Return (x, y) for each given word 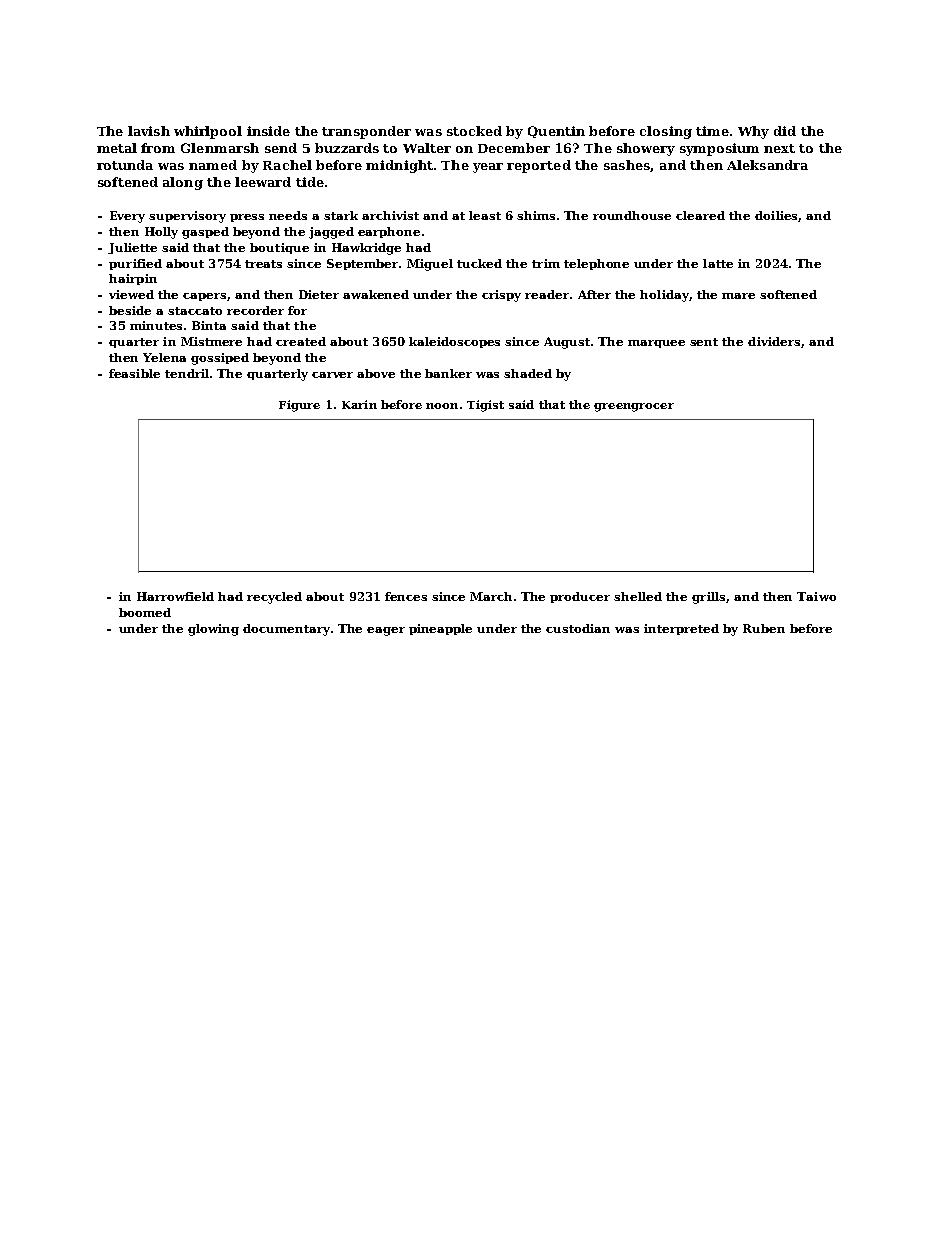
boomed (145, 612)
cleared (700, 215)
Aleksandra (767, 165)
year (488, 168)
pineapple (440, 629)
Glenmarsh (220, 148)
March (491, 596)
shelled (638, 596)
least (485, 215)
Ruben (764, 628)
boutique (279, 248)
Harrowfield (175, 596)
